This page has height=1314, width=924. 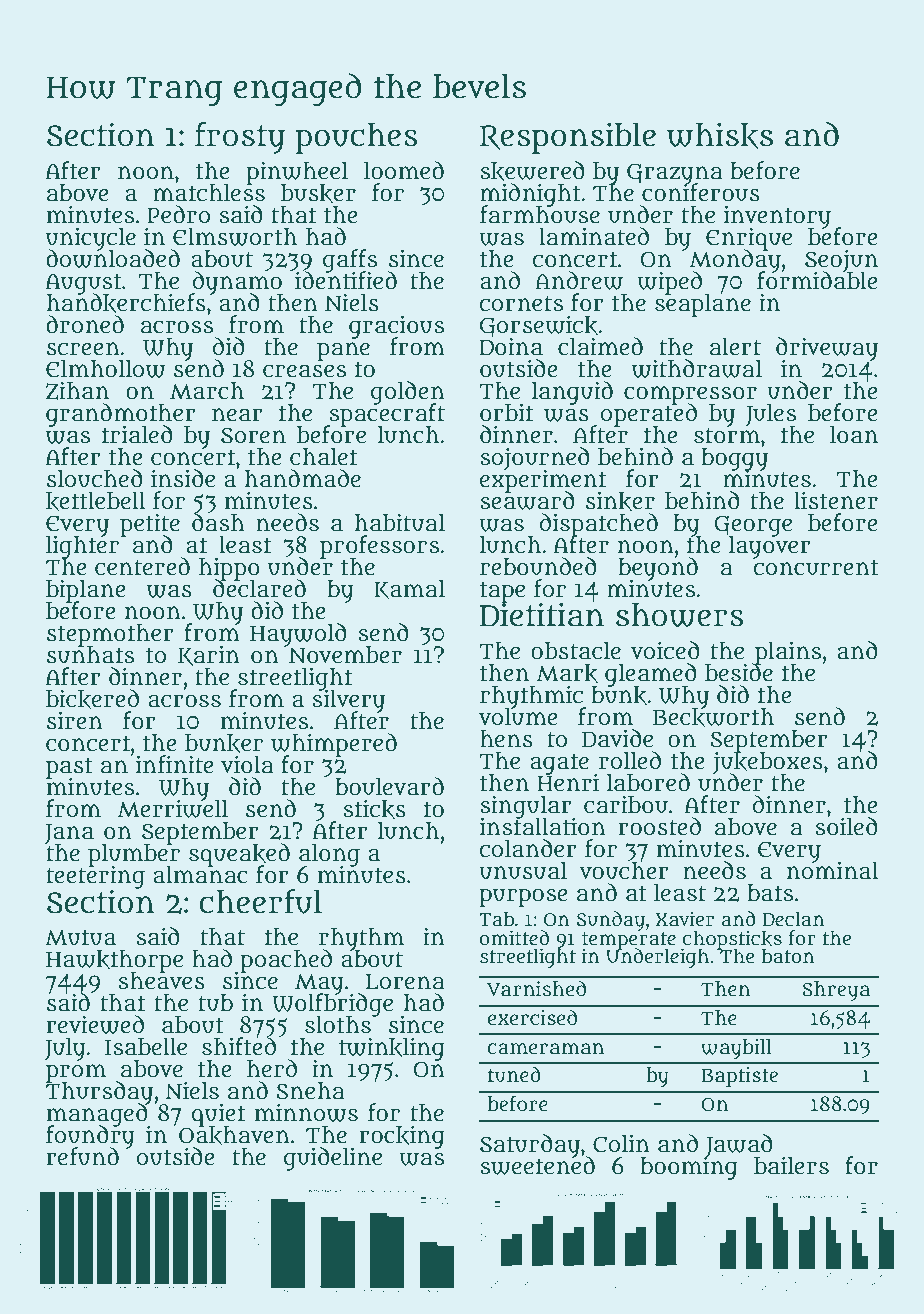 I want to click on quiet, so click(x=218, y=1115).
